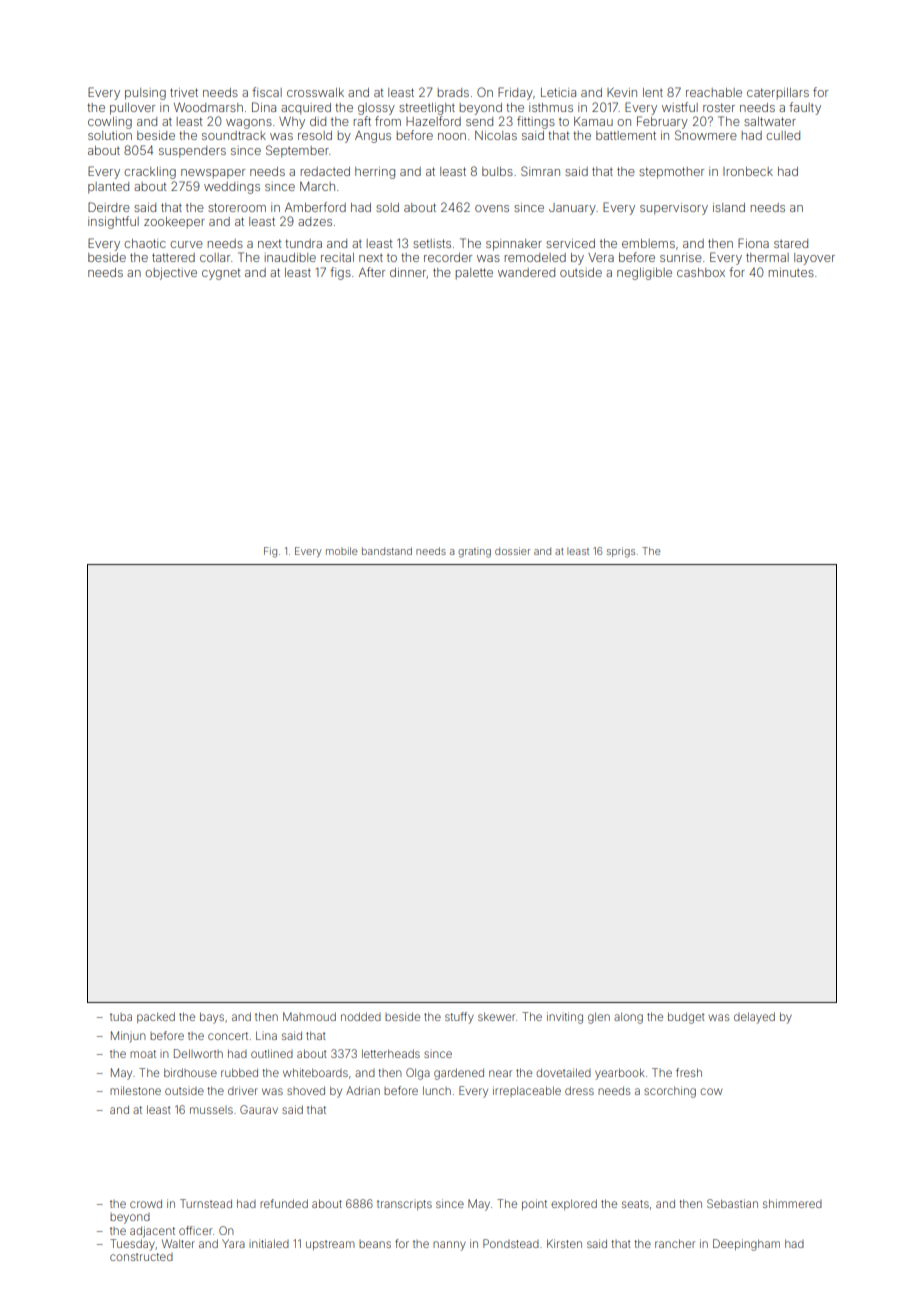 This page has width=924, height=1308. Describe the element at coordinates (479, 121) in the page. I see `send` at that location.
